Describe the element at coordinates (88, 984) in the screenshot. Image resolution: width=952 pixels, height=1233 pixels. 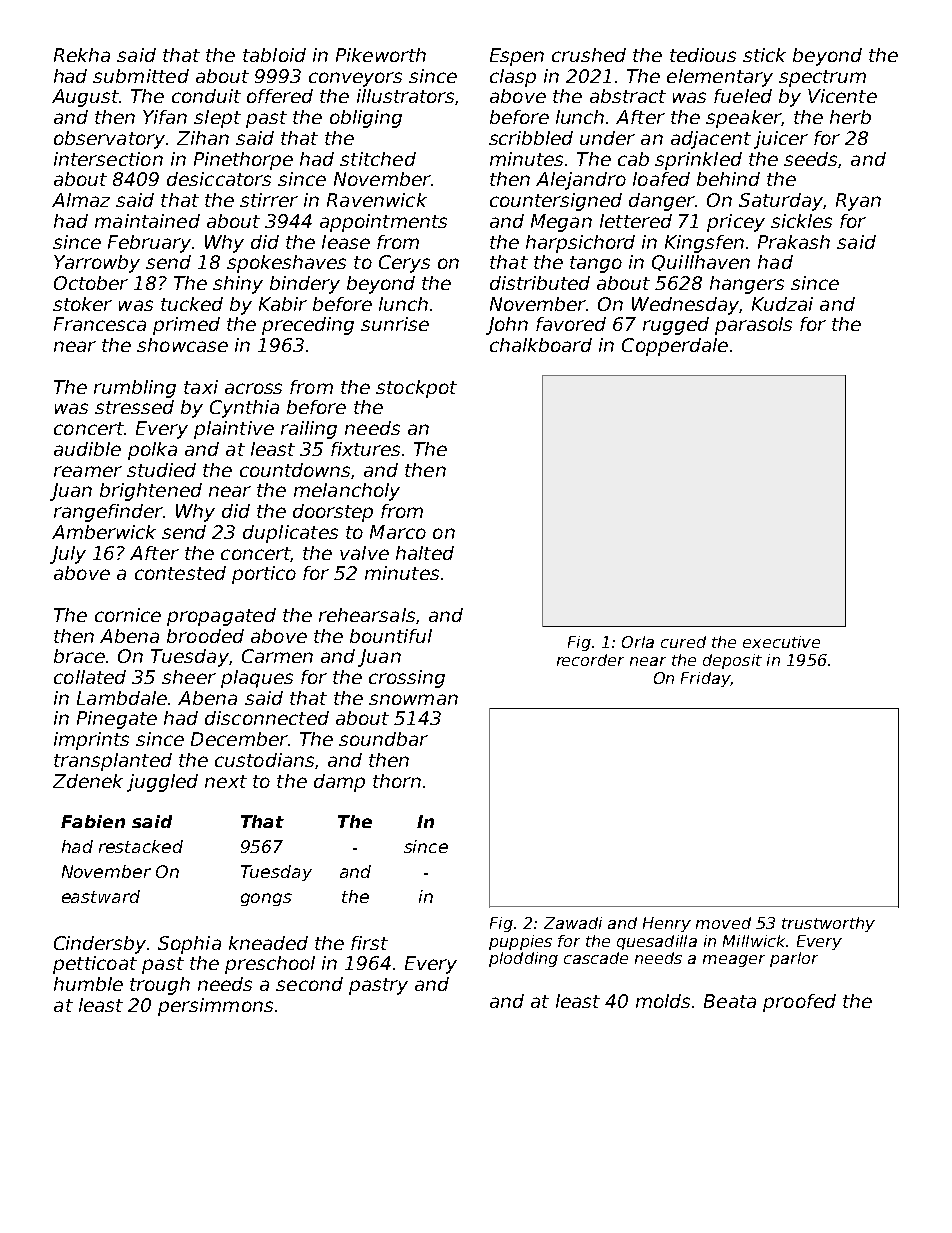
I see `humble` at that location.
